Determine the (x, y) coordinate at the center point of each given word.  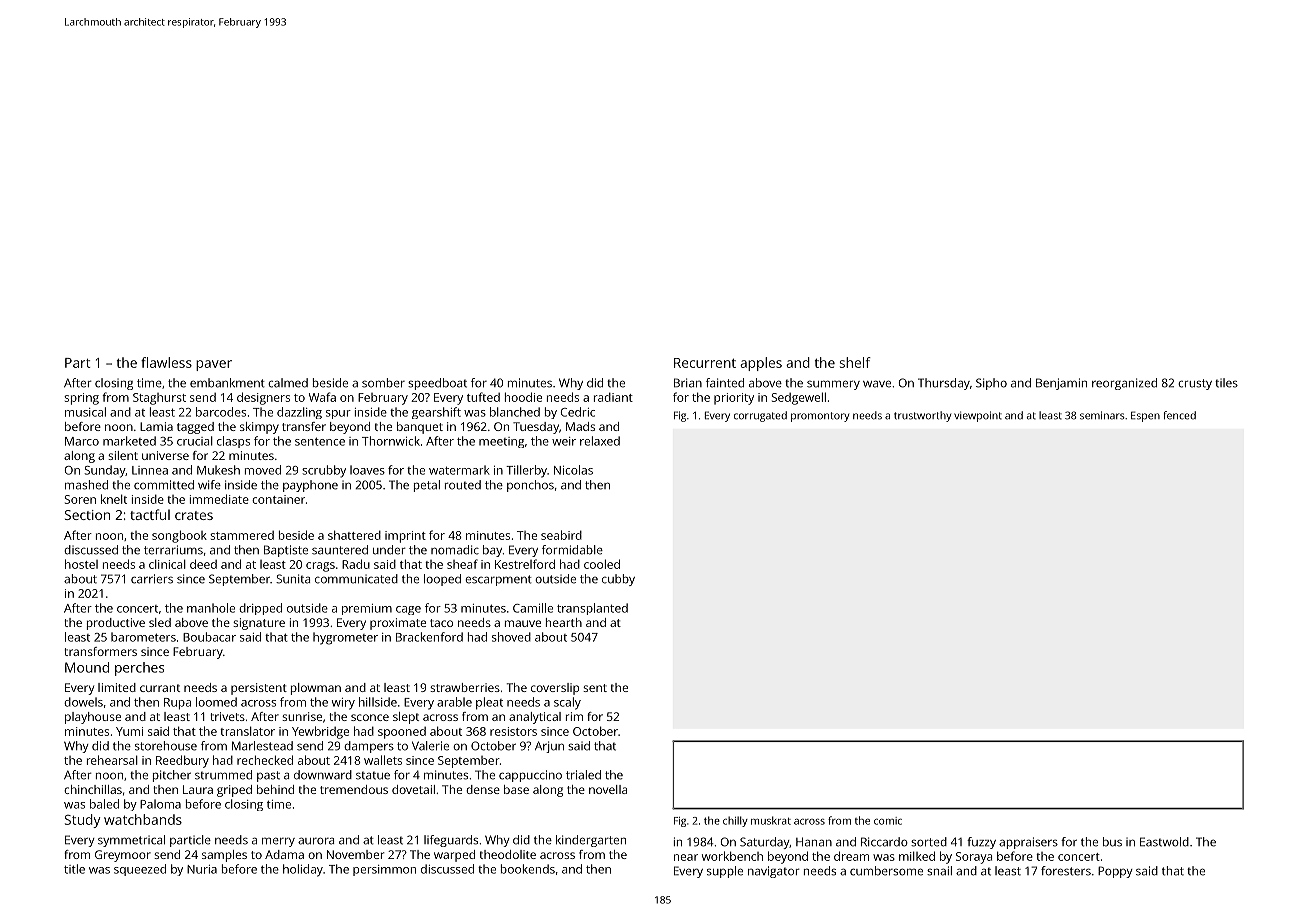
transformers (100, 651)
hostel (81, 564)
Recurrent (705, 363)
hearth (564, 622)
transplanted (592, 609)
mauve (523, 623)
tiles (1226, 383)
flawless (166, 362)
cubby (618, 580)
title (74, 869)
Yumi (129, 731)
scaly (567, 703)
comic (888, 821)
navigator (774, 872)
